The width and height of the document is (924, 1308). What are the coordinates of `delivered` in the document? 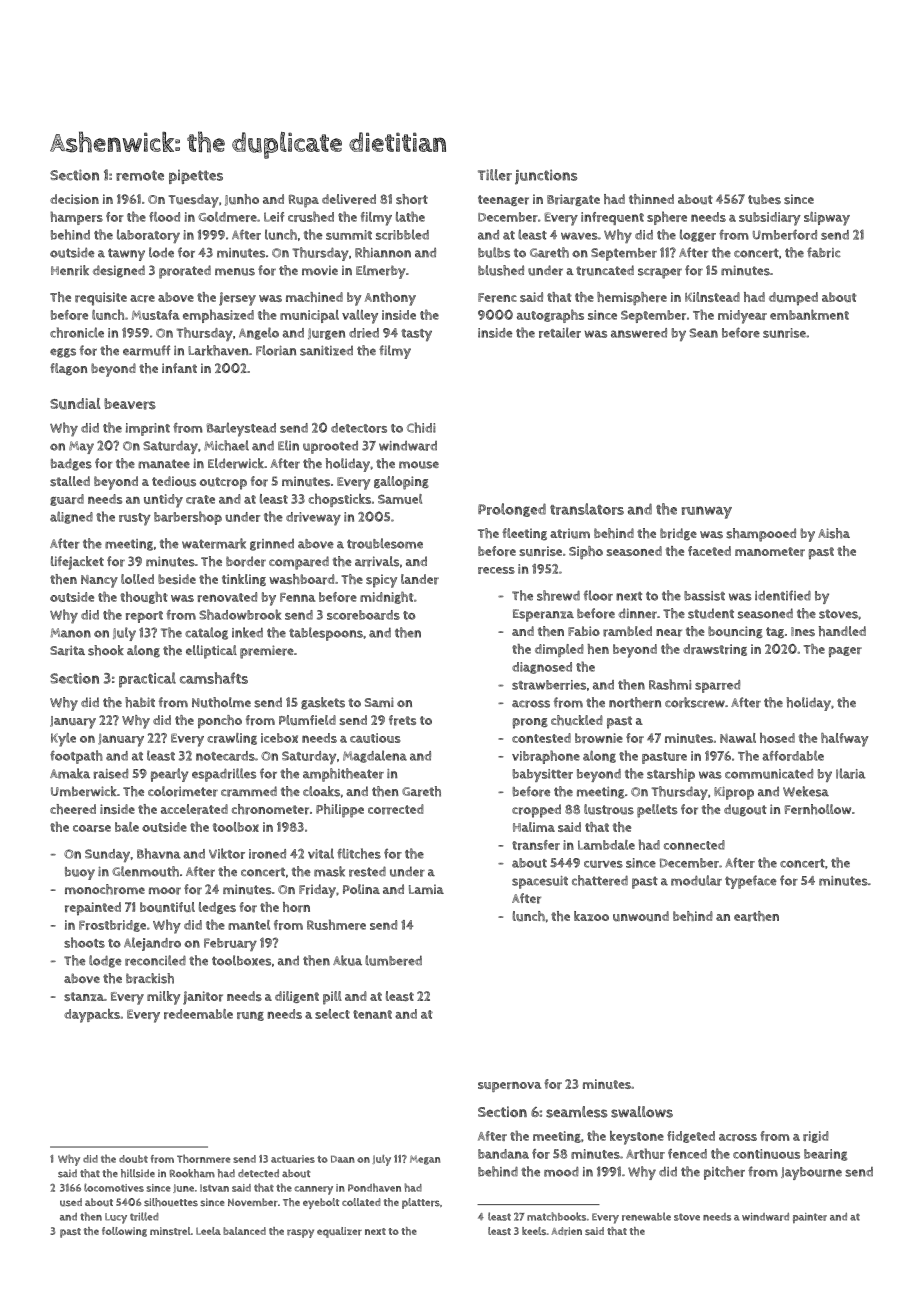 It's located at (349, 199).
